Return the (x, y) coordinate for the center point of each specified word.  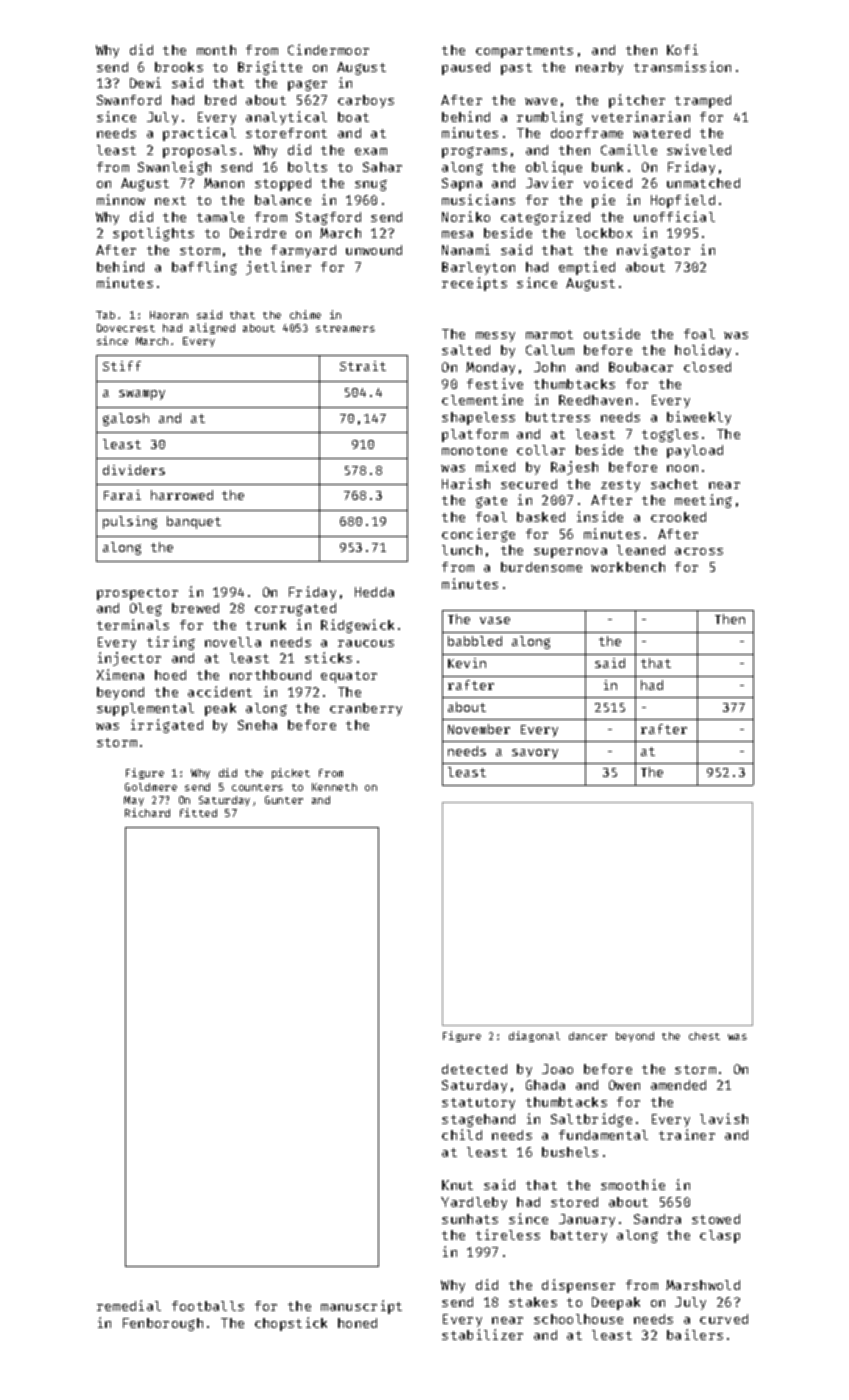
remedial (129, 1305)
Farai (122, 495)
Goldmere (151, 787)
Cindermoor (328, 49)
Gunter (284, 800)
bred (220, 100)
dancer (588, 1036)
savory (535, 754)
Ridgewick (357, 626)
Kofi (682, 49)
